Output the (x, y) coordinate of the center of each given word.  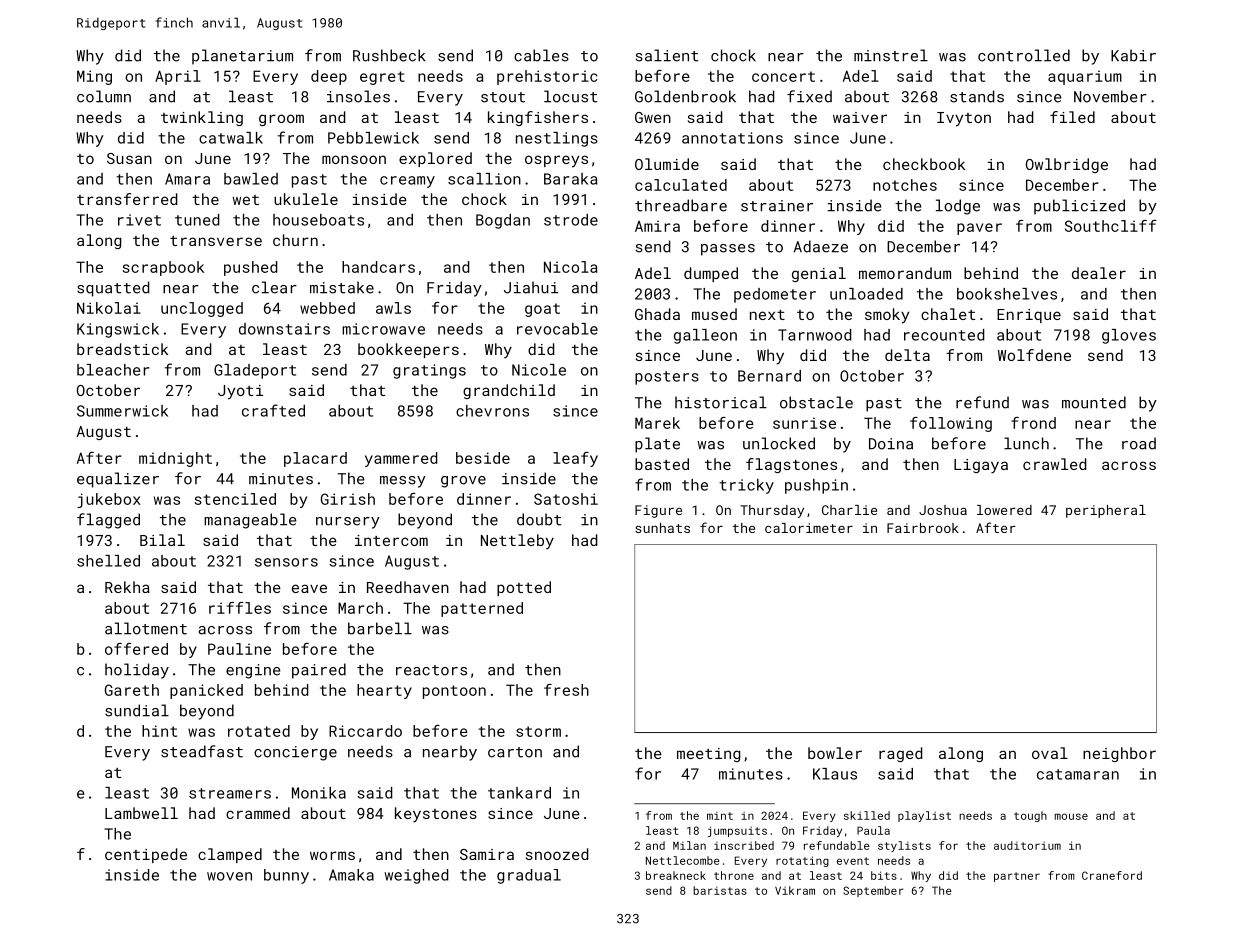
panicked (206, 691)
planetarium (242, 57)
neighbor (1119, 754)
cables (541, 55)
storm (538, 731)
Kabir (1133, 55)
